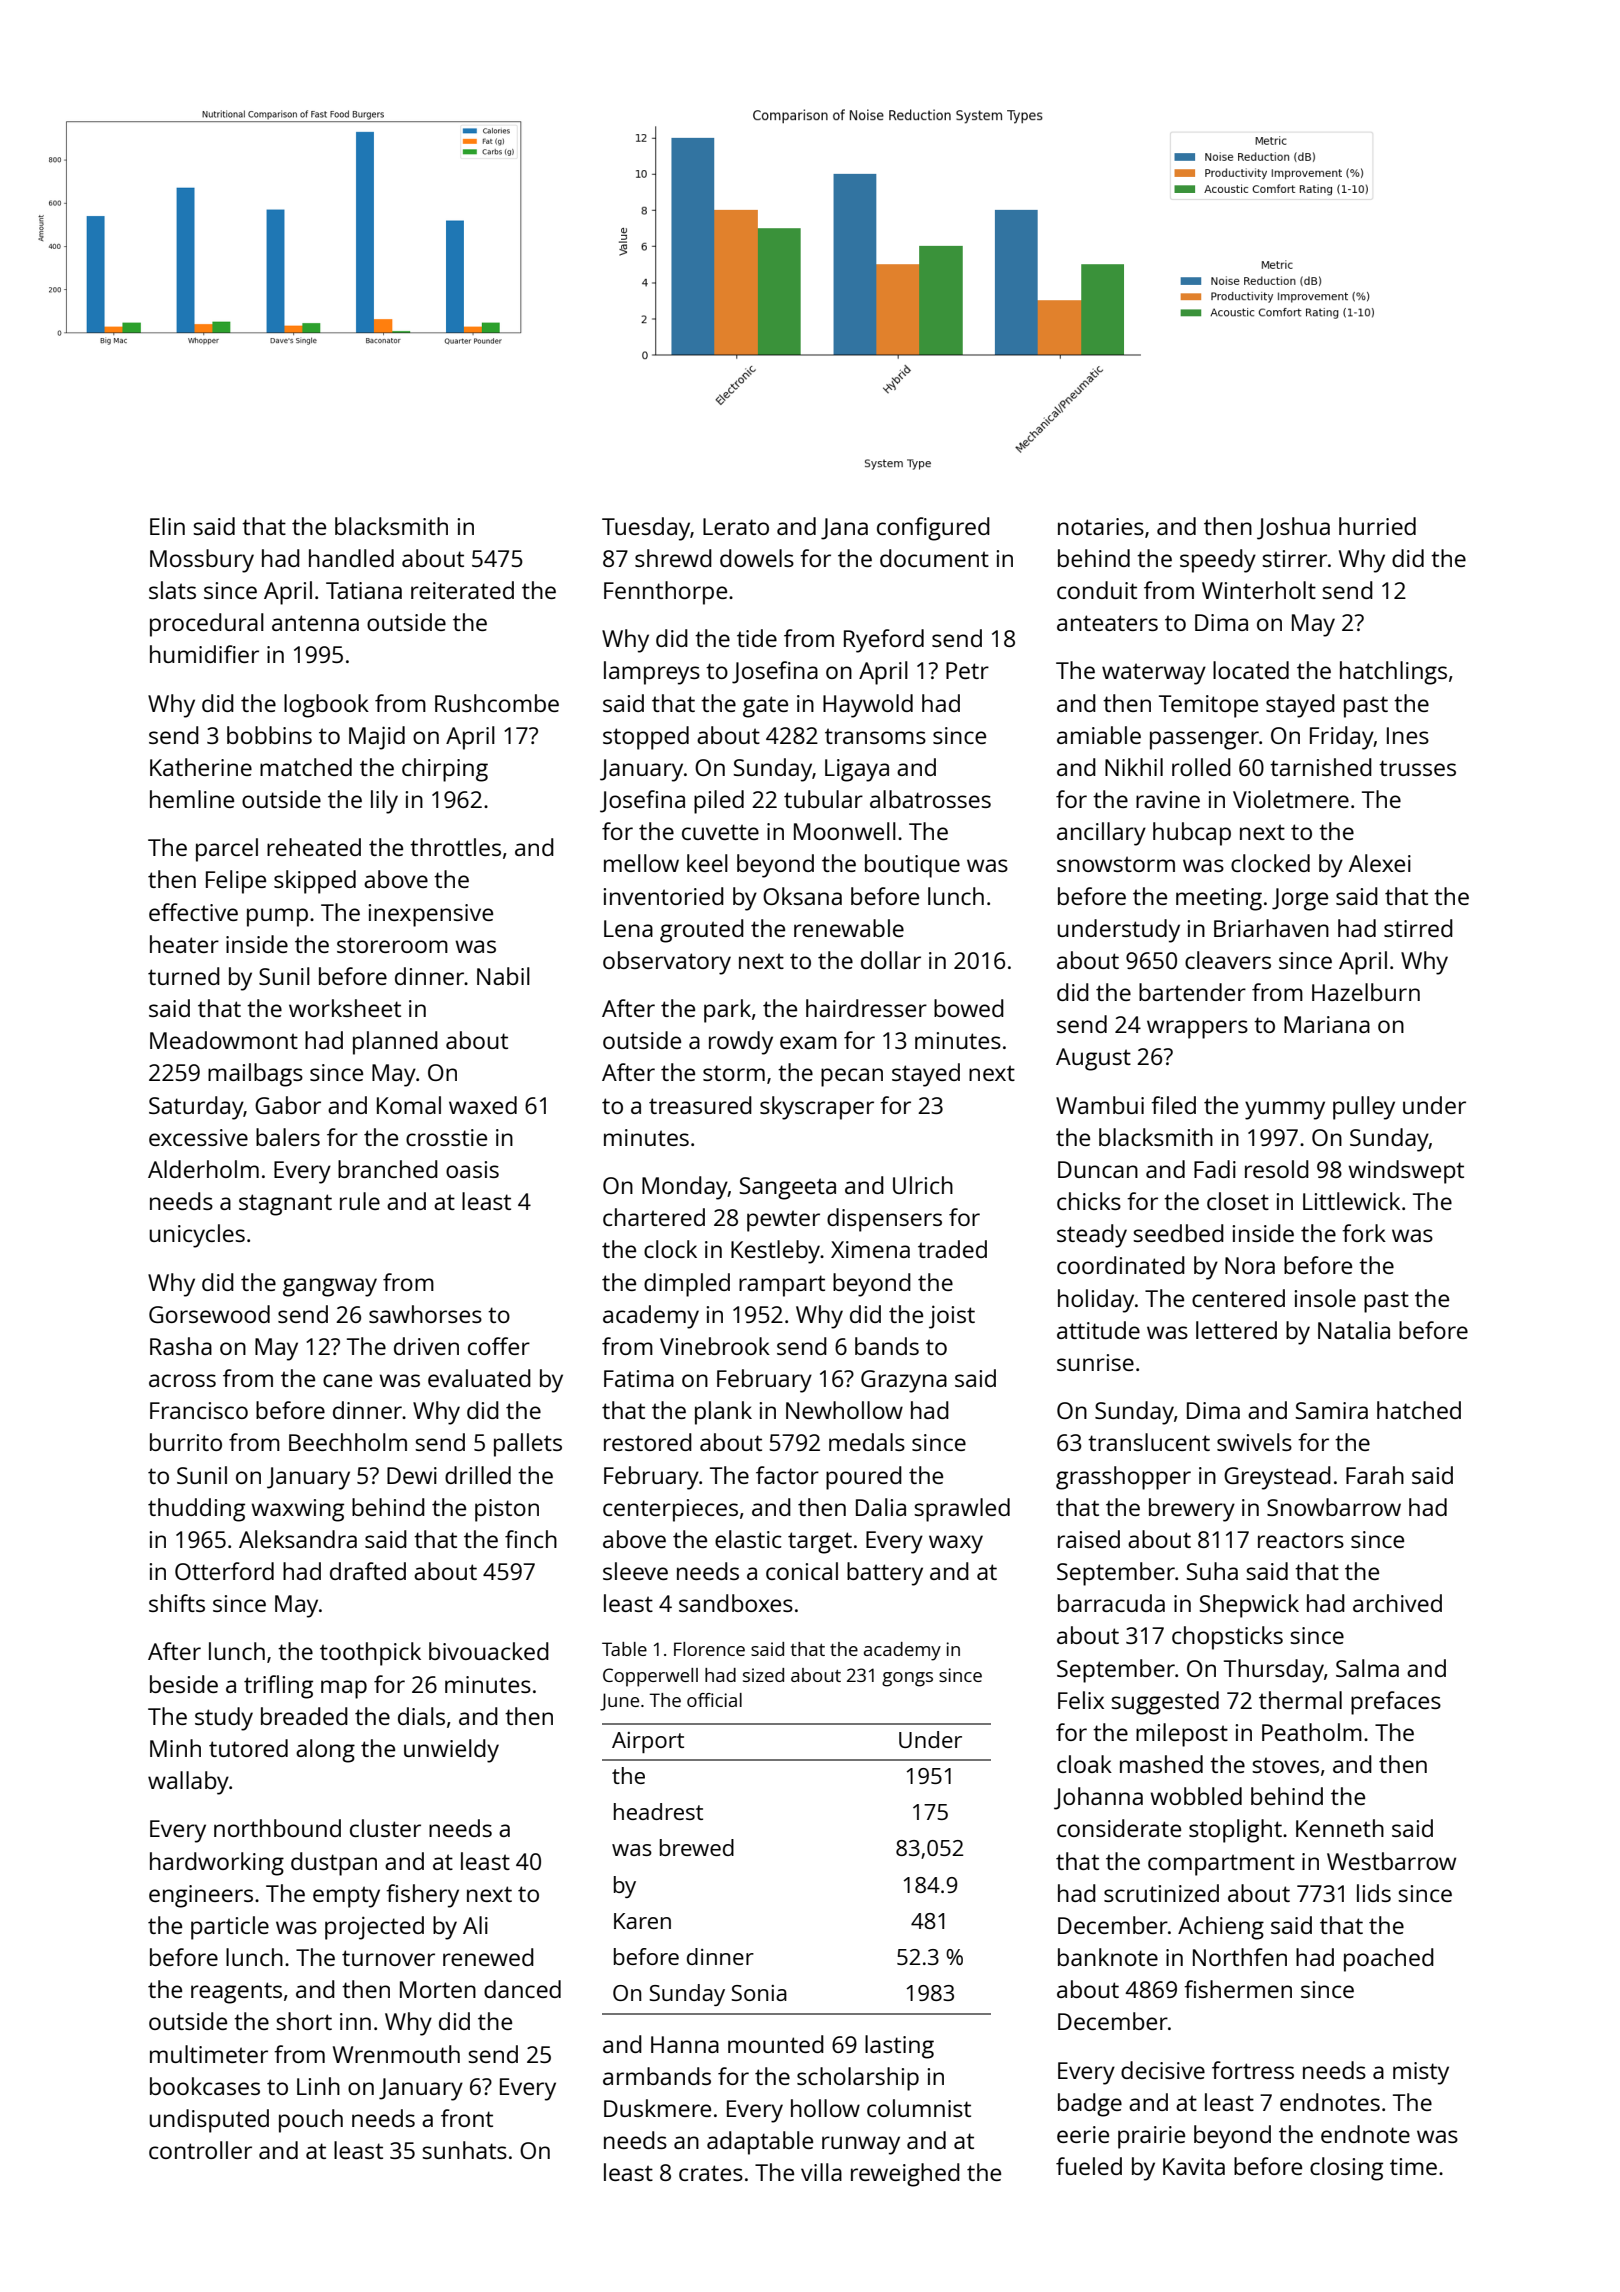 This screenshot has height=2292, width=1620. Describe the element at coordinates (700, 1105) in the screenshot. I see `treasured` at that location.
